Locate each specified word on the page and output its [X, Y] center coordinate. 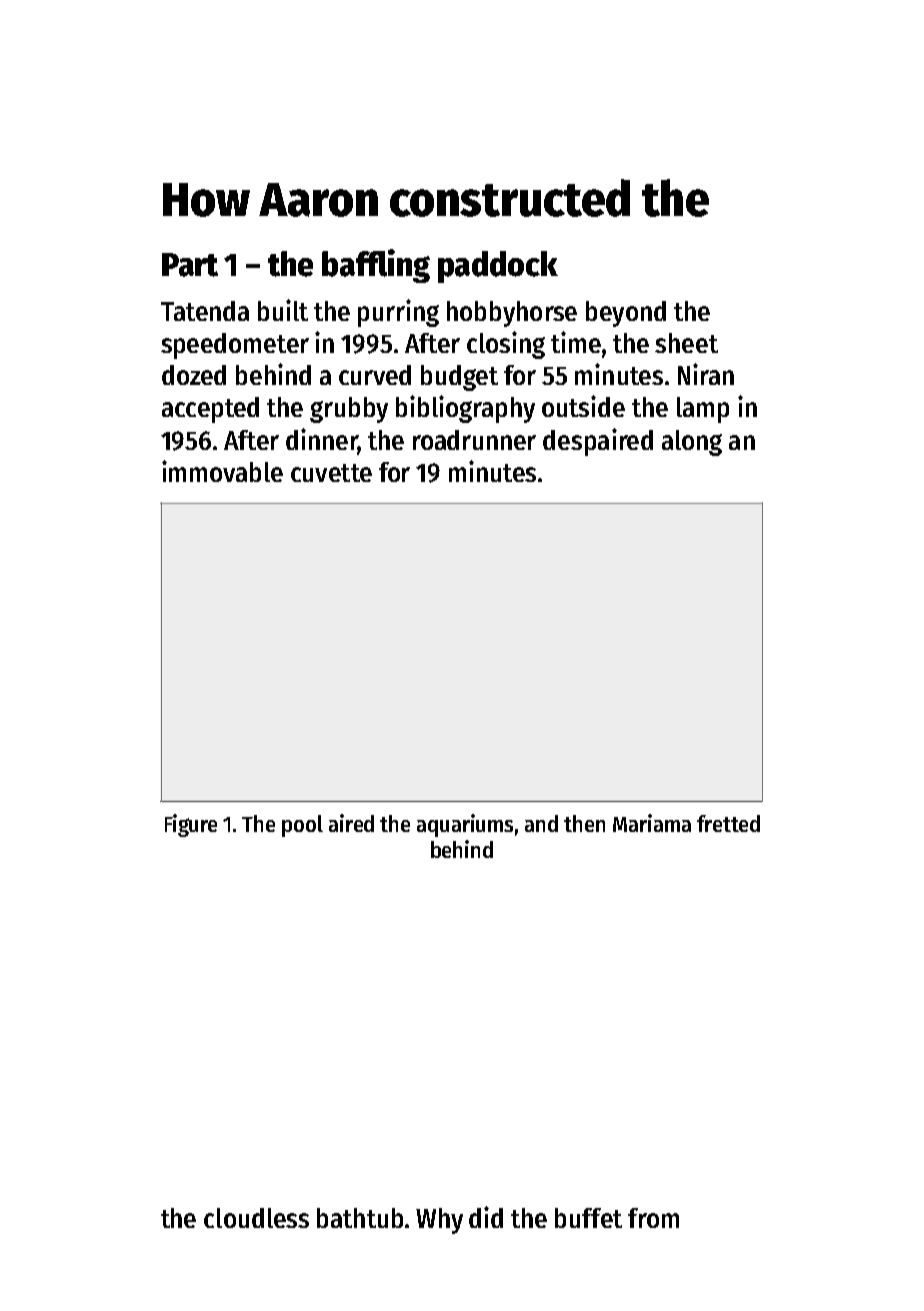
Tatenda [205, 311]
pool [302, 826]
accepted [210, 410]
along [692, 443]
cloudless [256, 1218]
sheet [686, 343]
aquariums [465, 825]
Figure [191, 825]
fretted [728, 823]
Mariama [652, 823]
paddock [498, 267]
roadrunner [474, 440]
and [541, 823]
